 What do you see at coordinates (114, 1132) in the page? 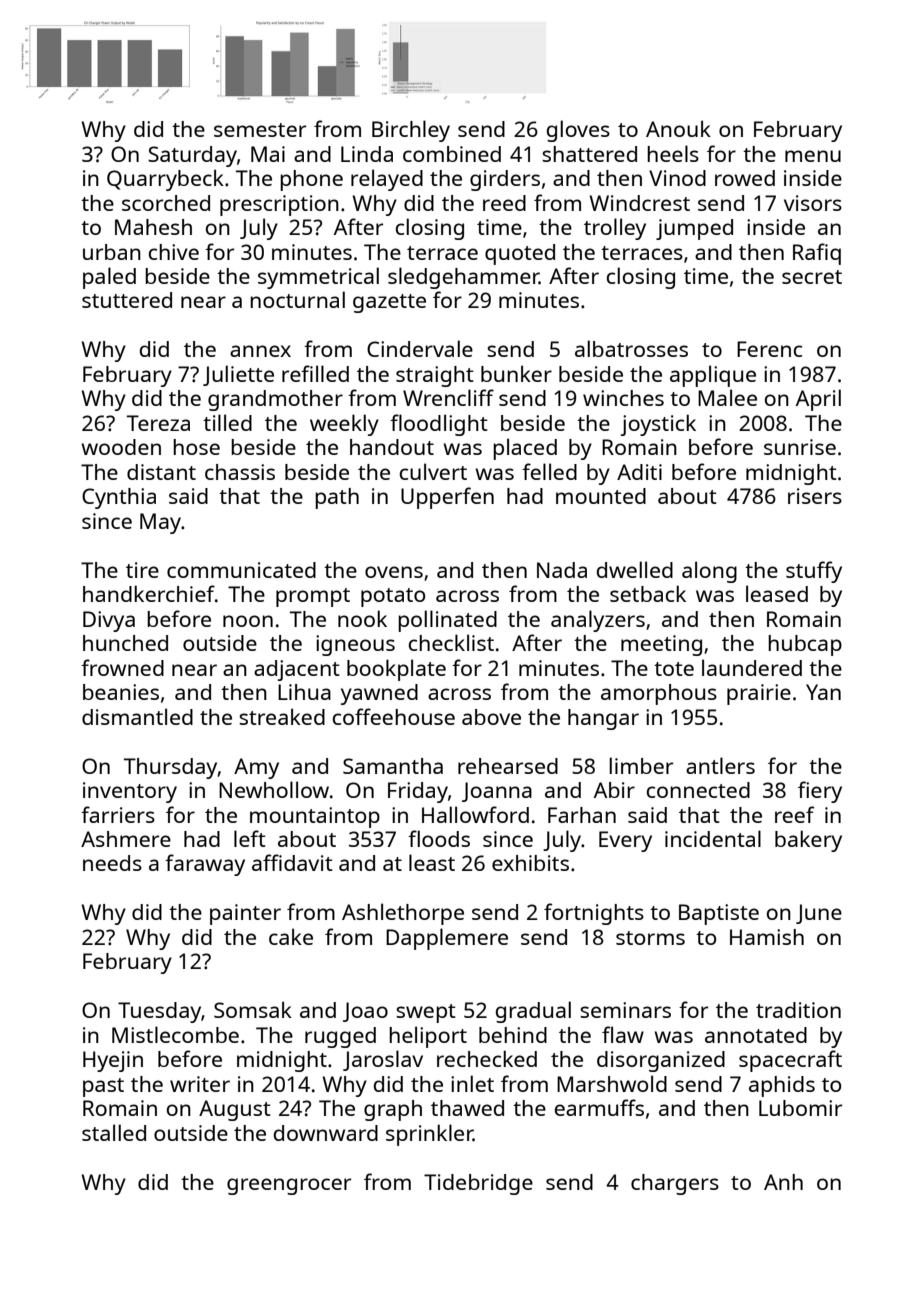
I see `stalled` at bounding box center [114, 1132].
